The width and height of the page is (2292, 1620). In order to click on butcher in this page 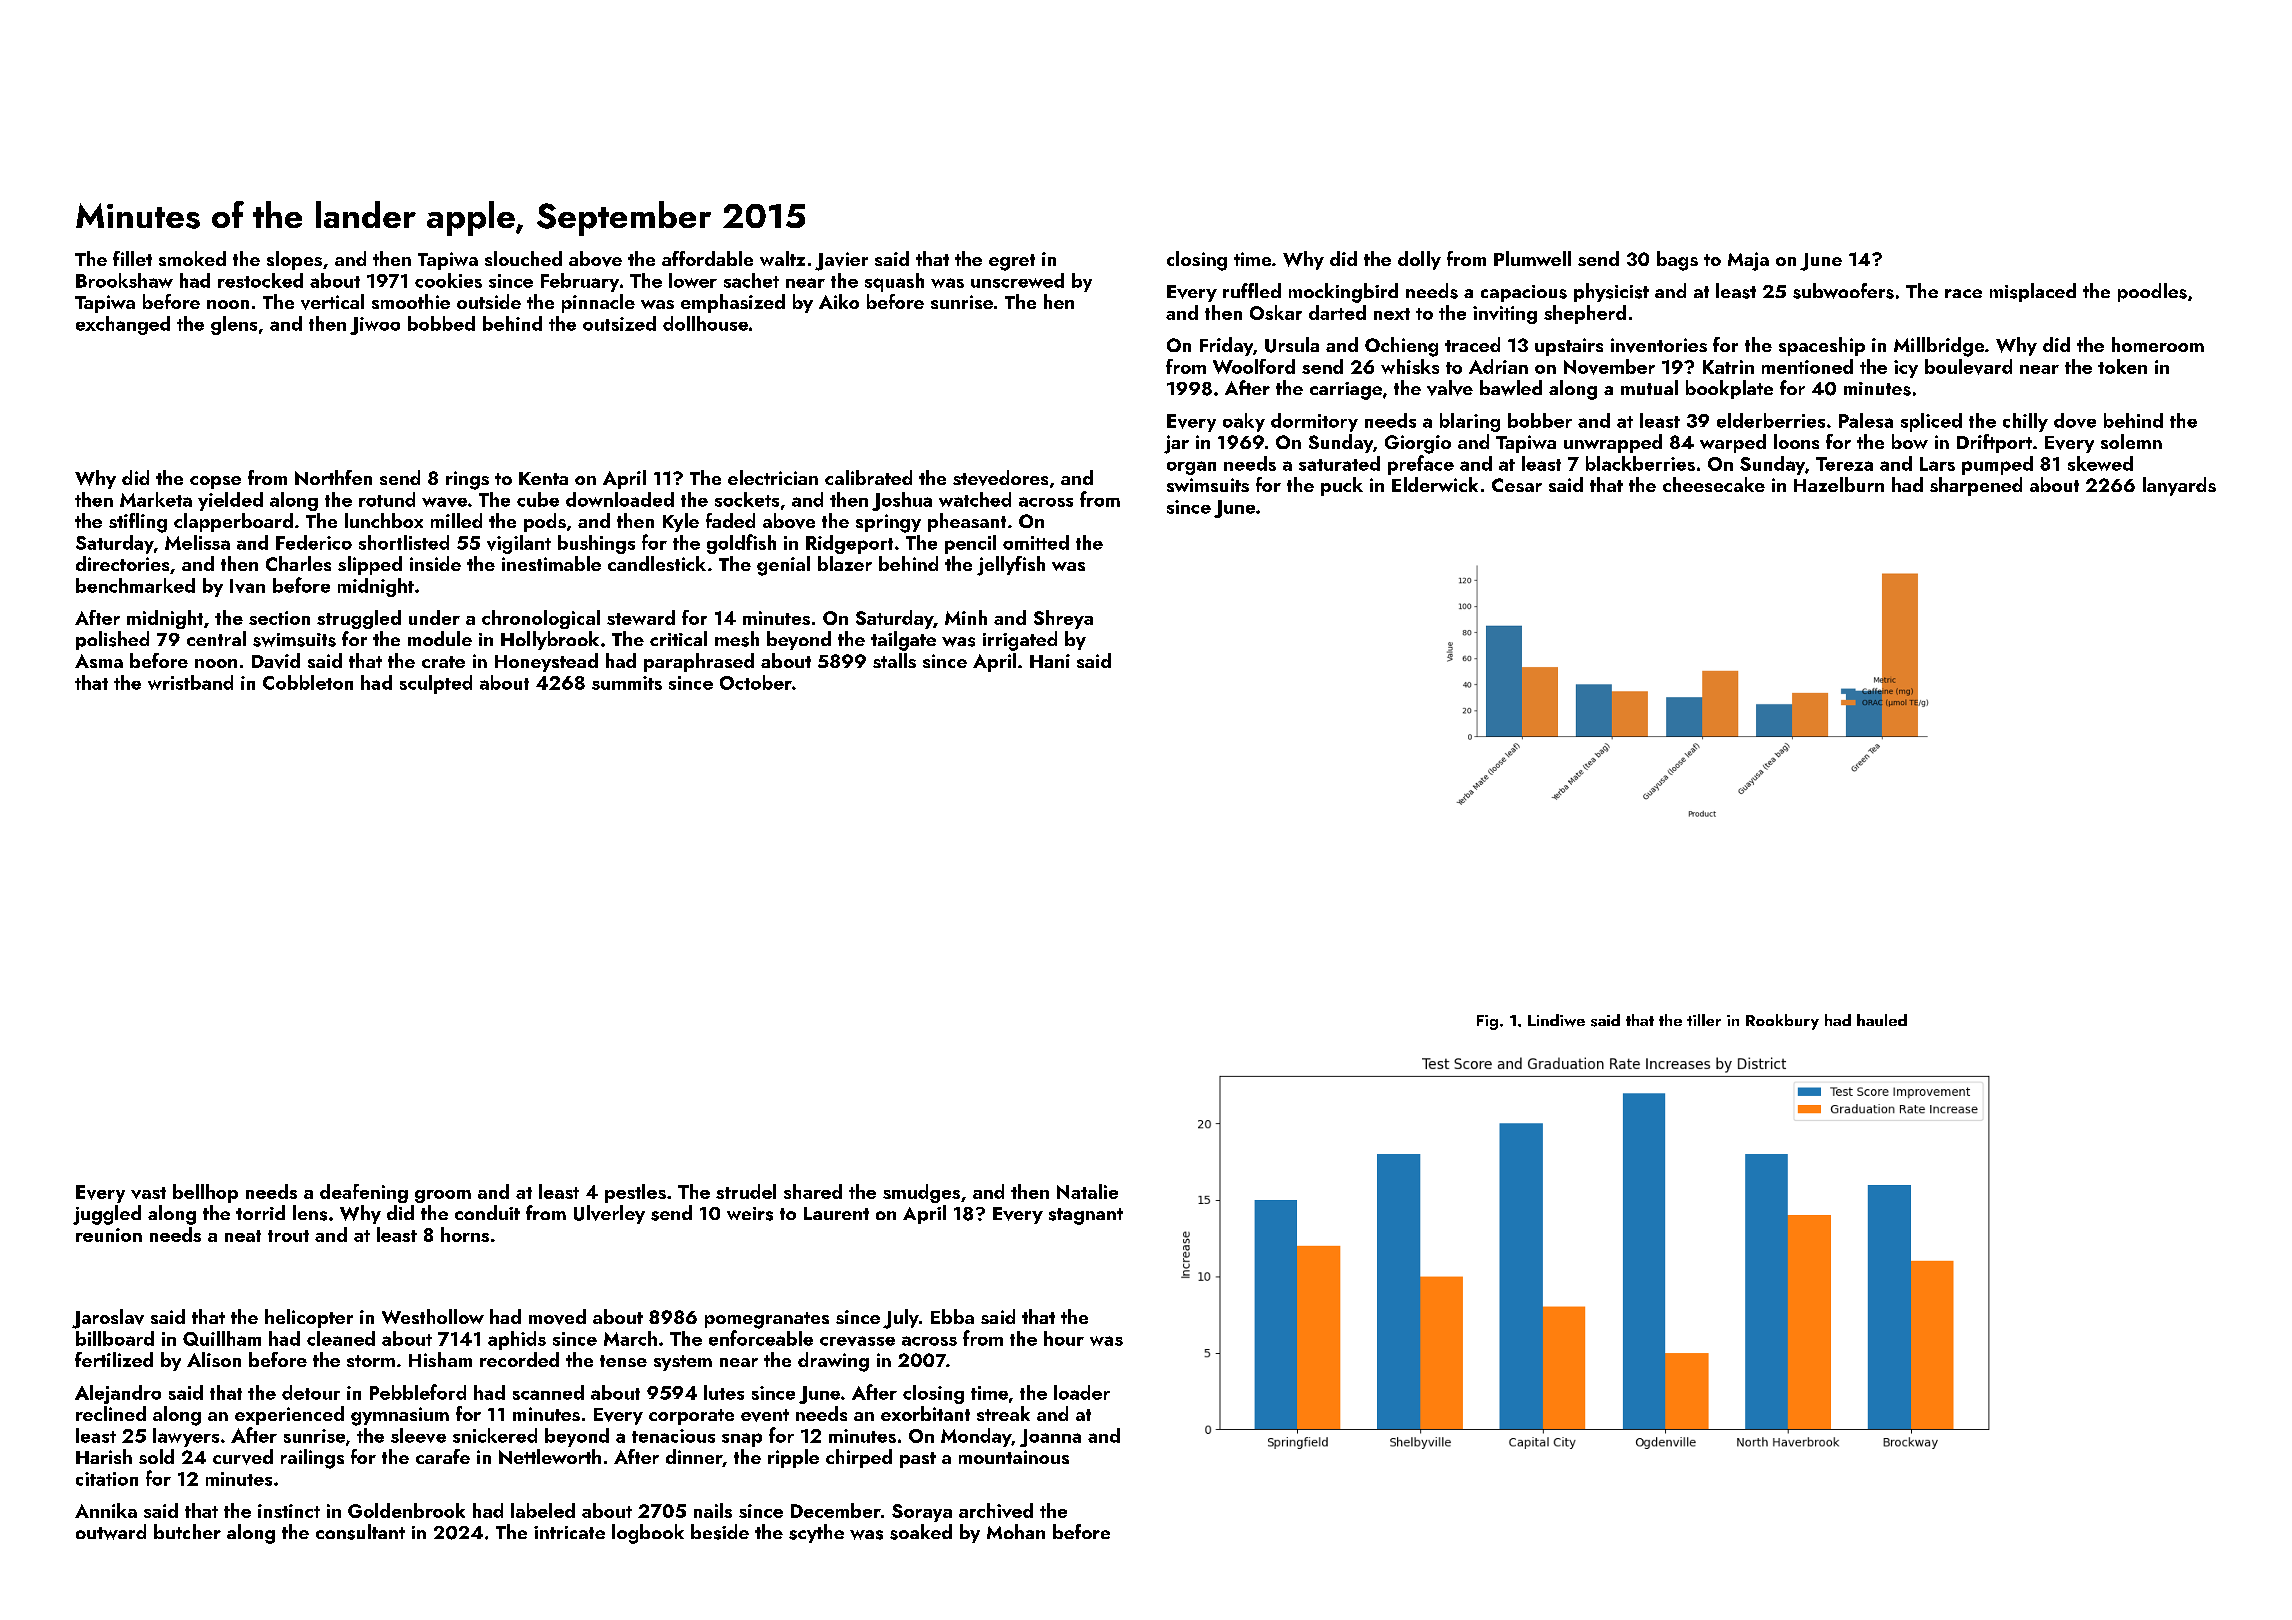, I will do `click(187, 1531)`.
